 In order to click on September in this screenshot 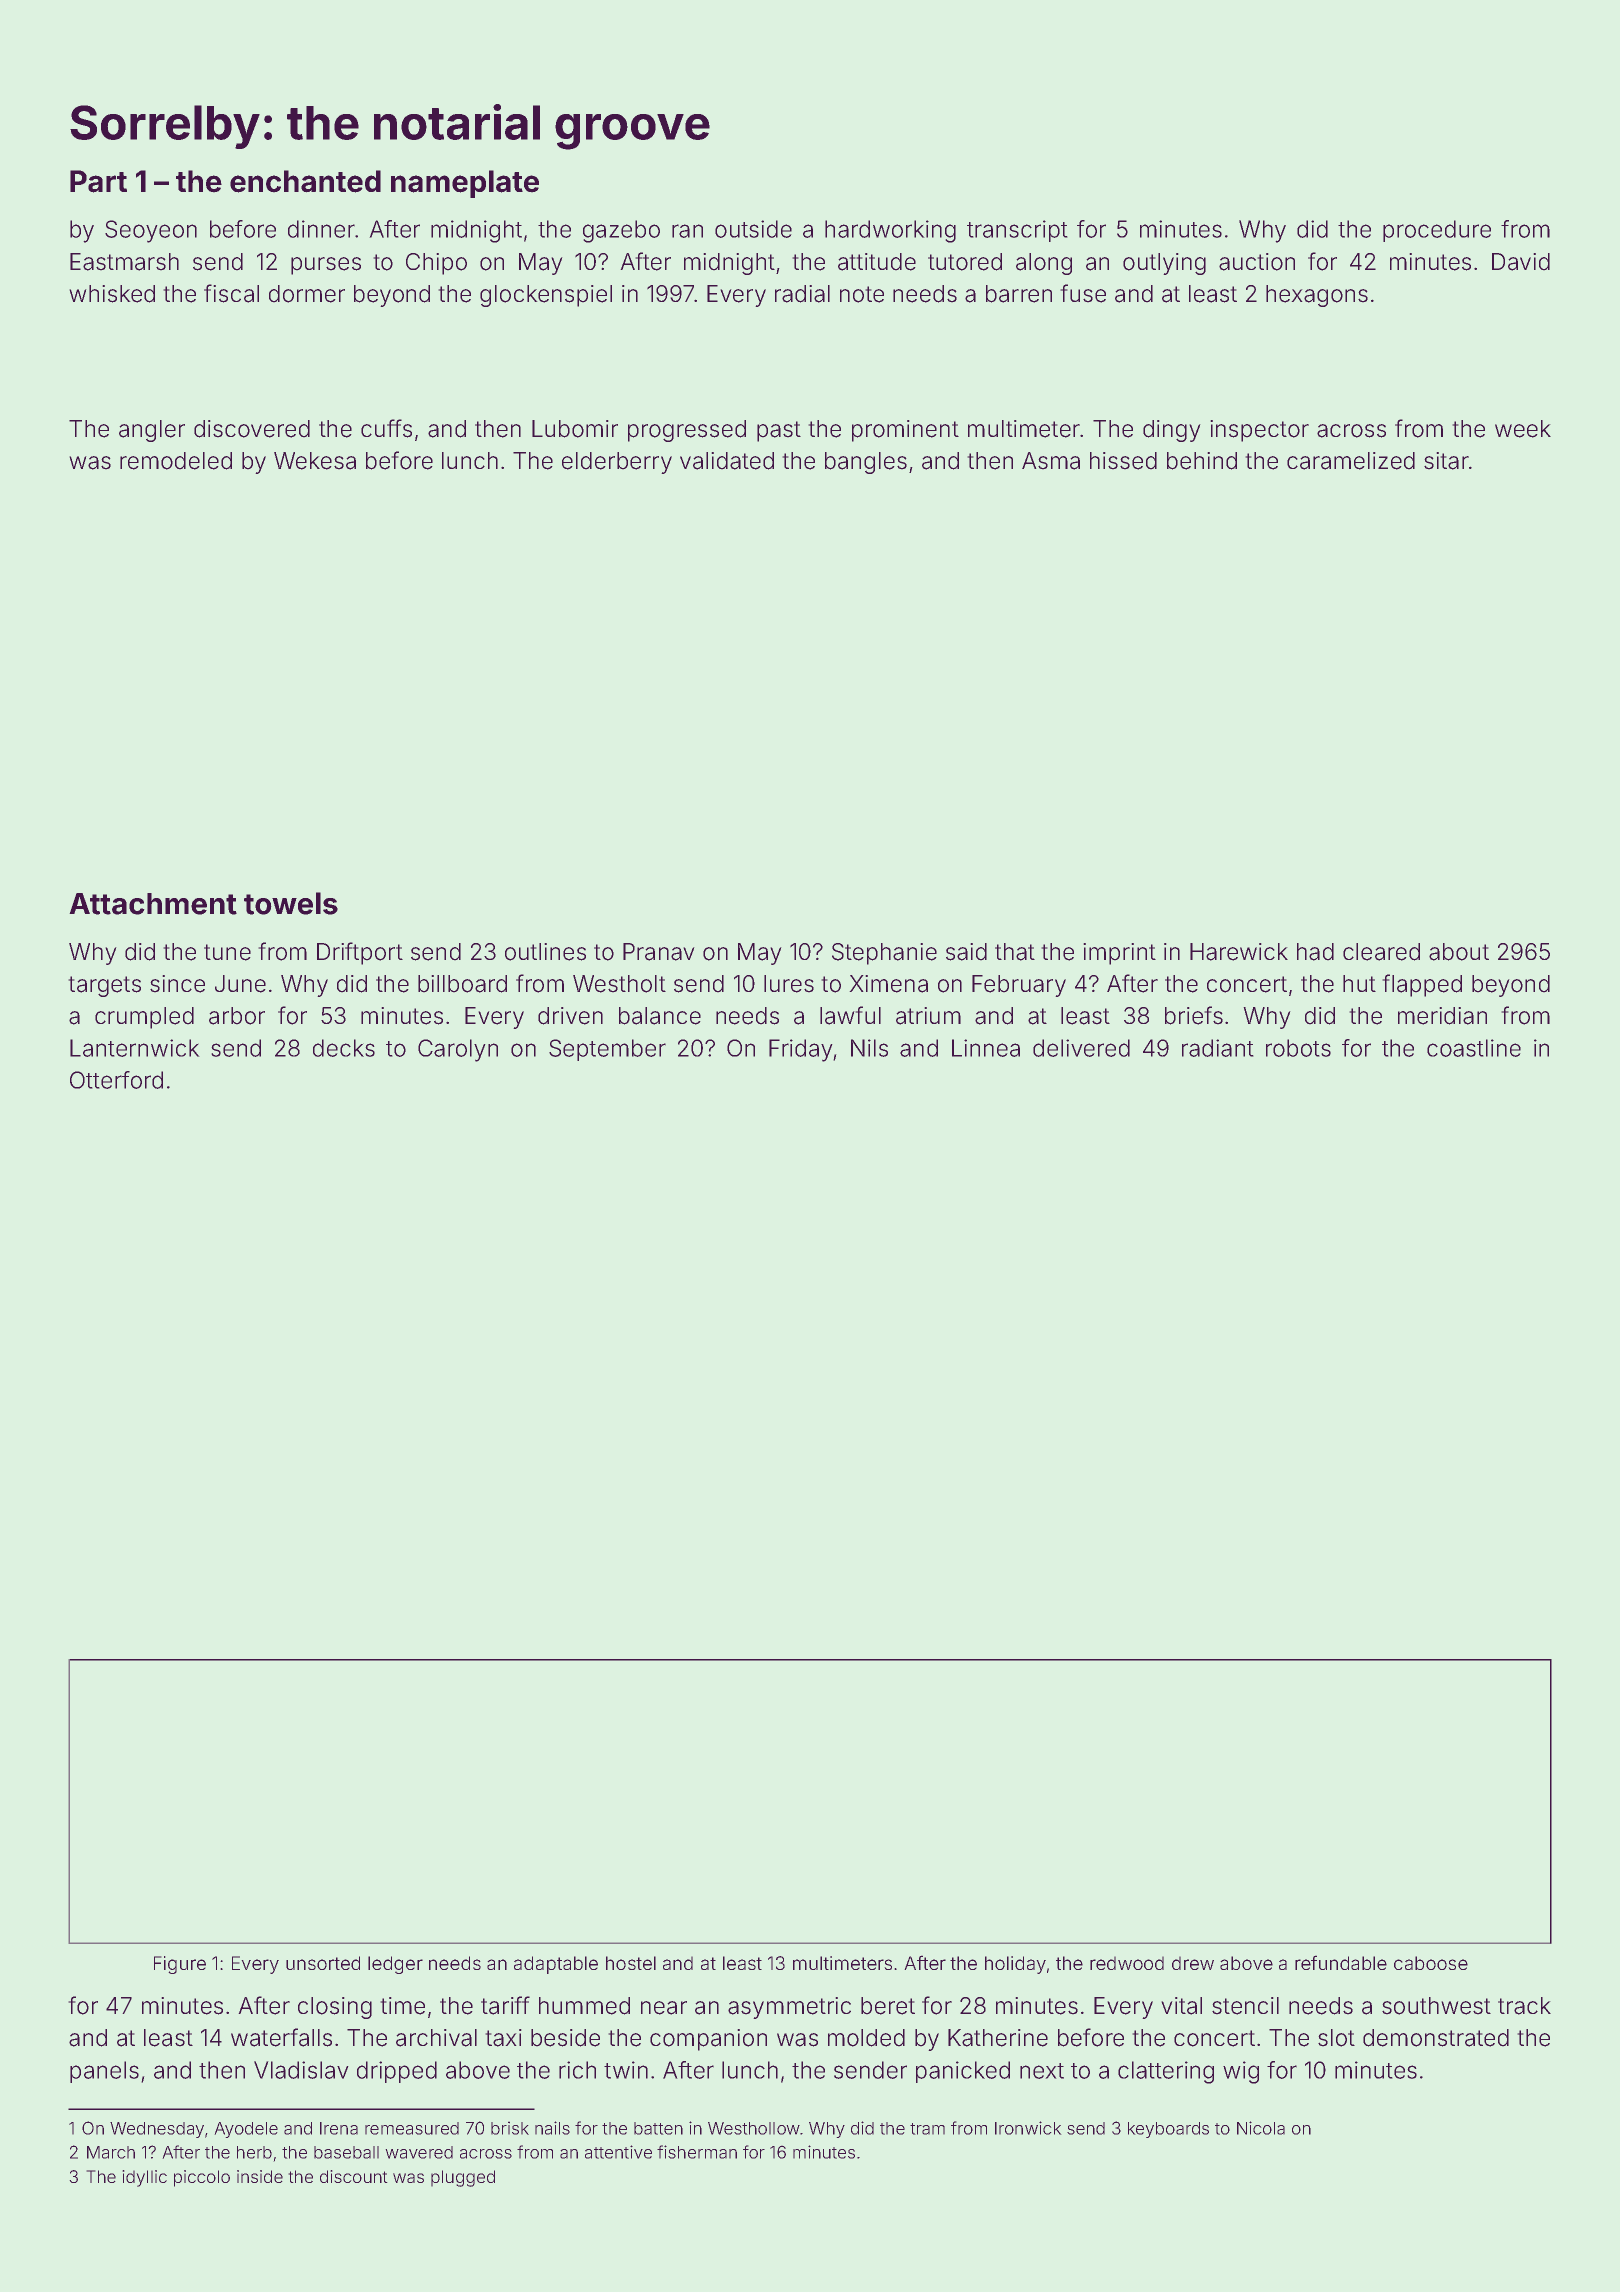, I will do `click(607, 1050)`.
